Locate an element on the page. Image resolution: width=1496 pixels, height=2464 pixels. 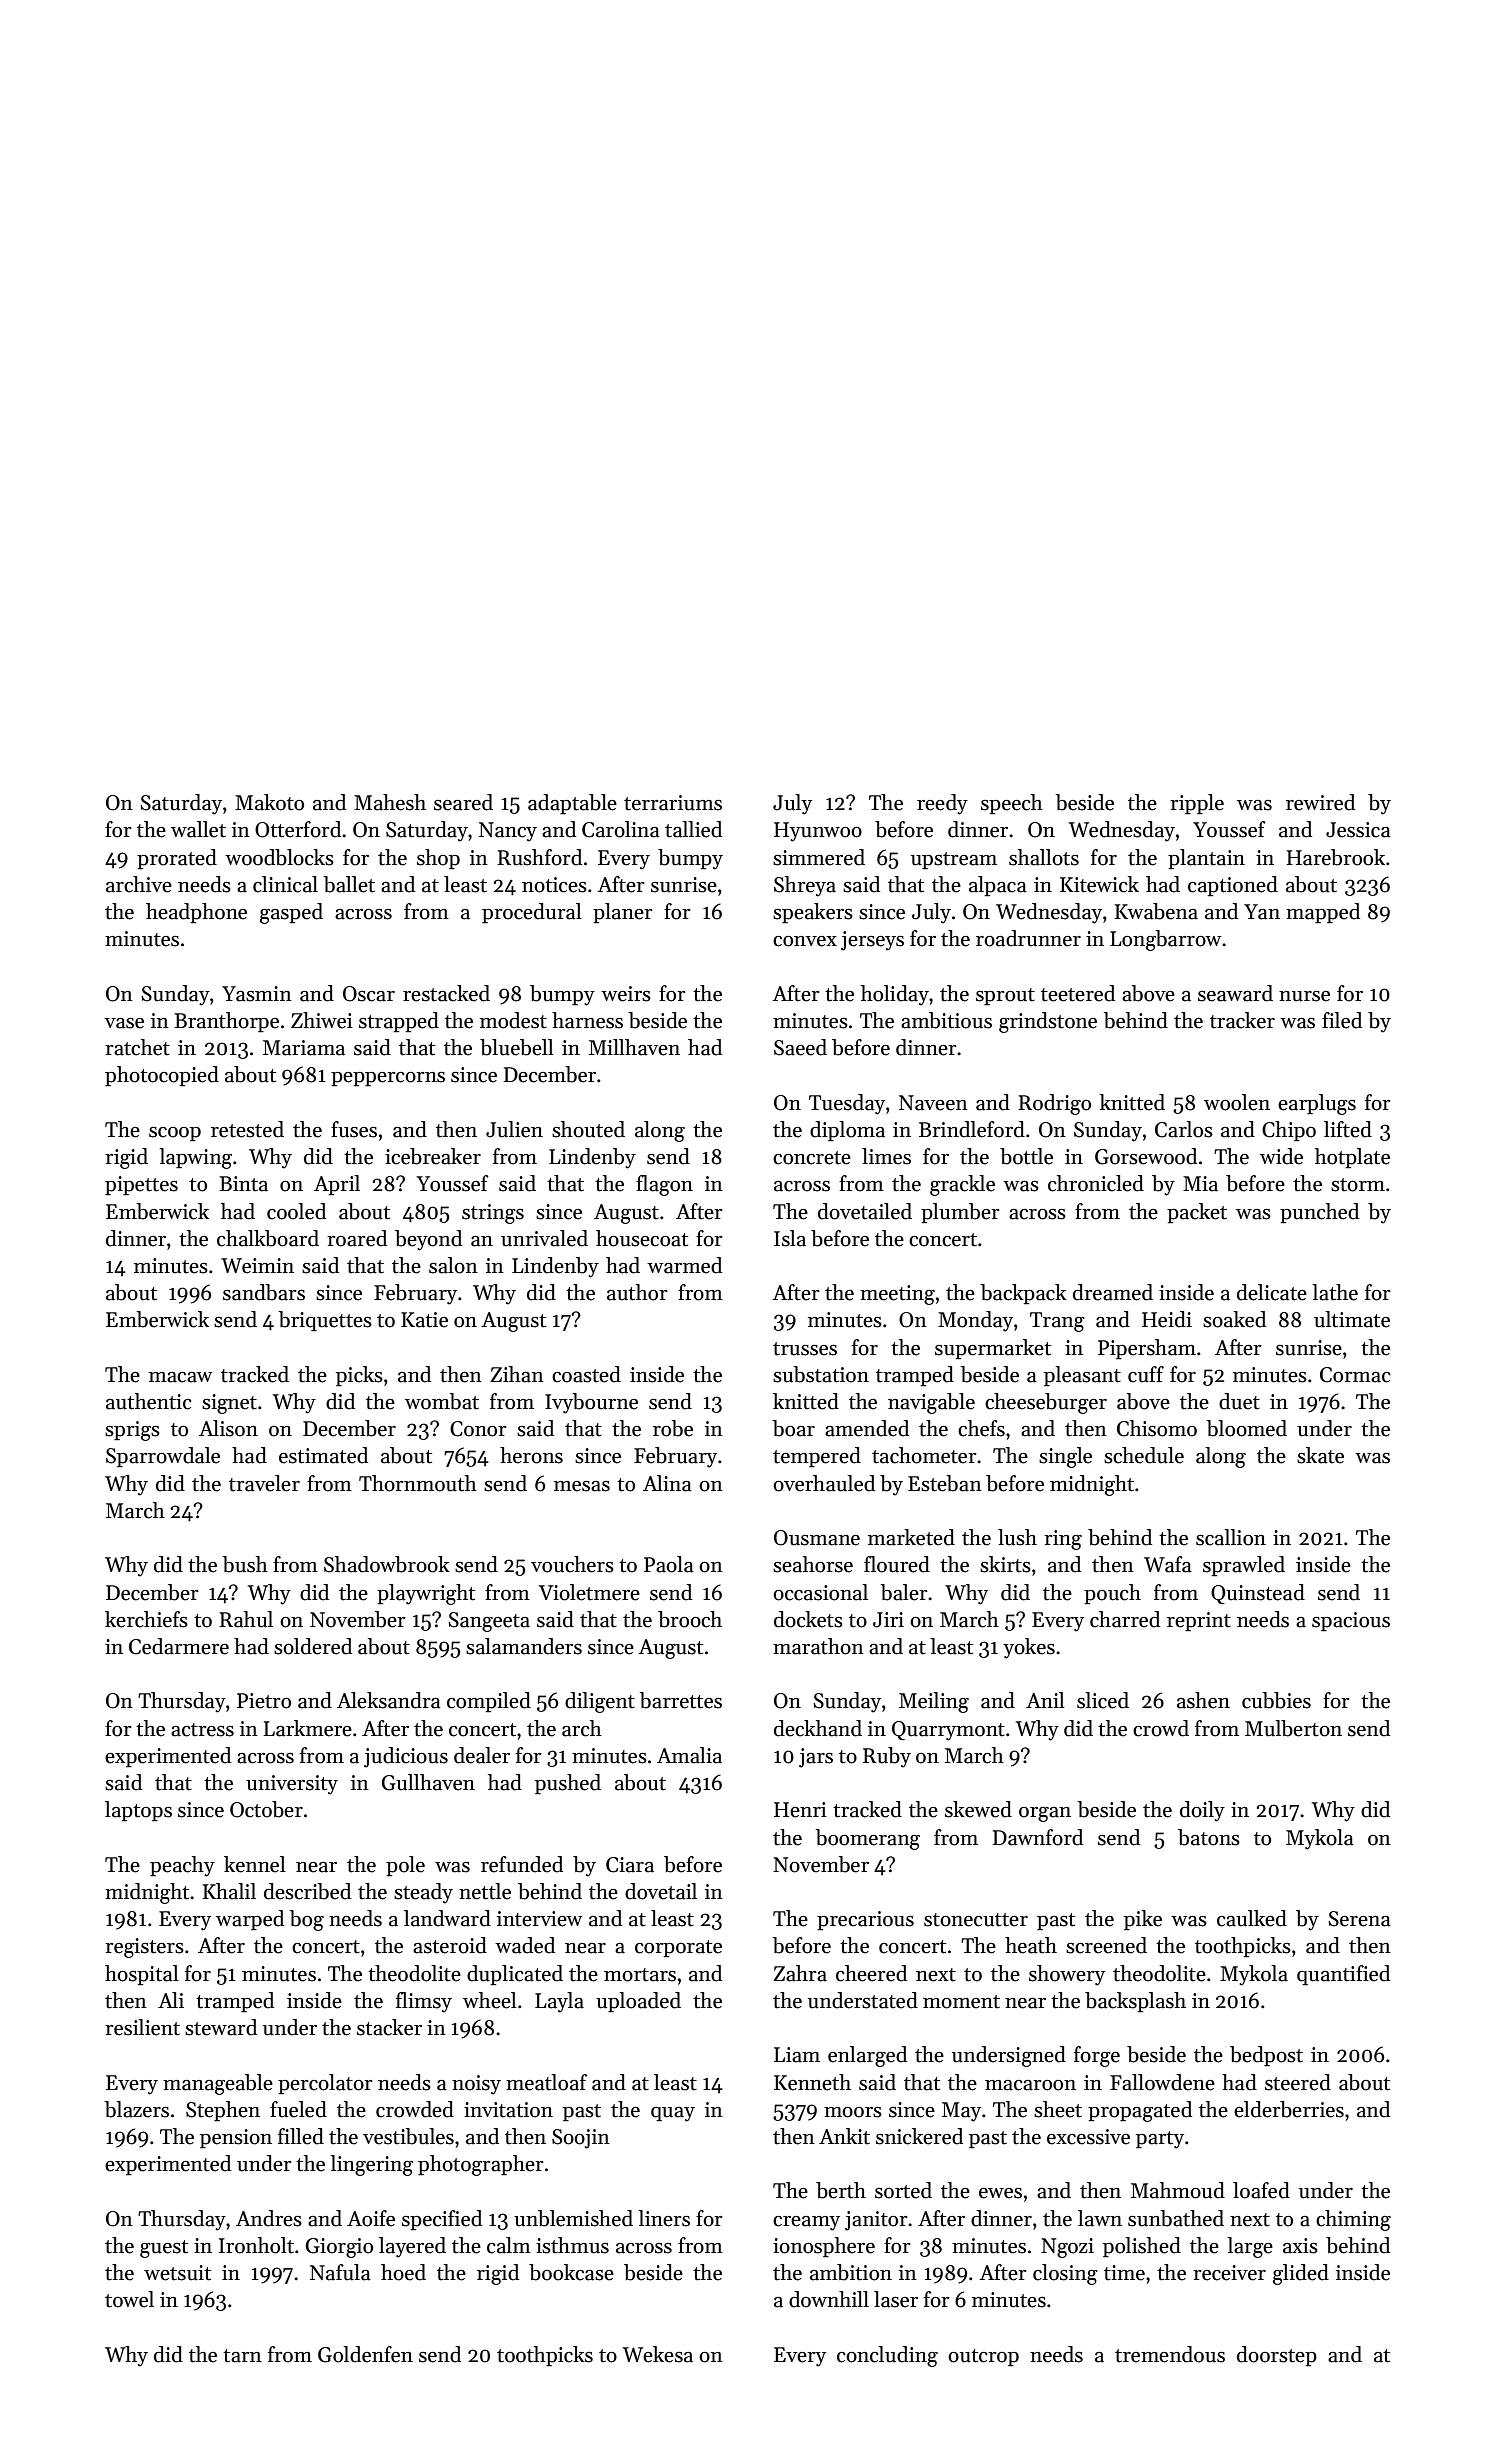
terrariums is located at coordinates (673, 803).
